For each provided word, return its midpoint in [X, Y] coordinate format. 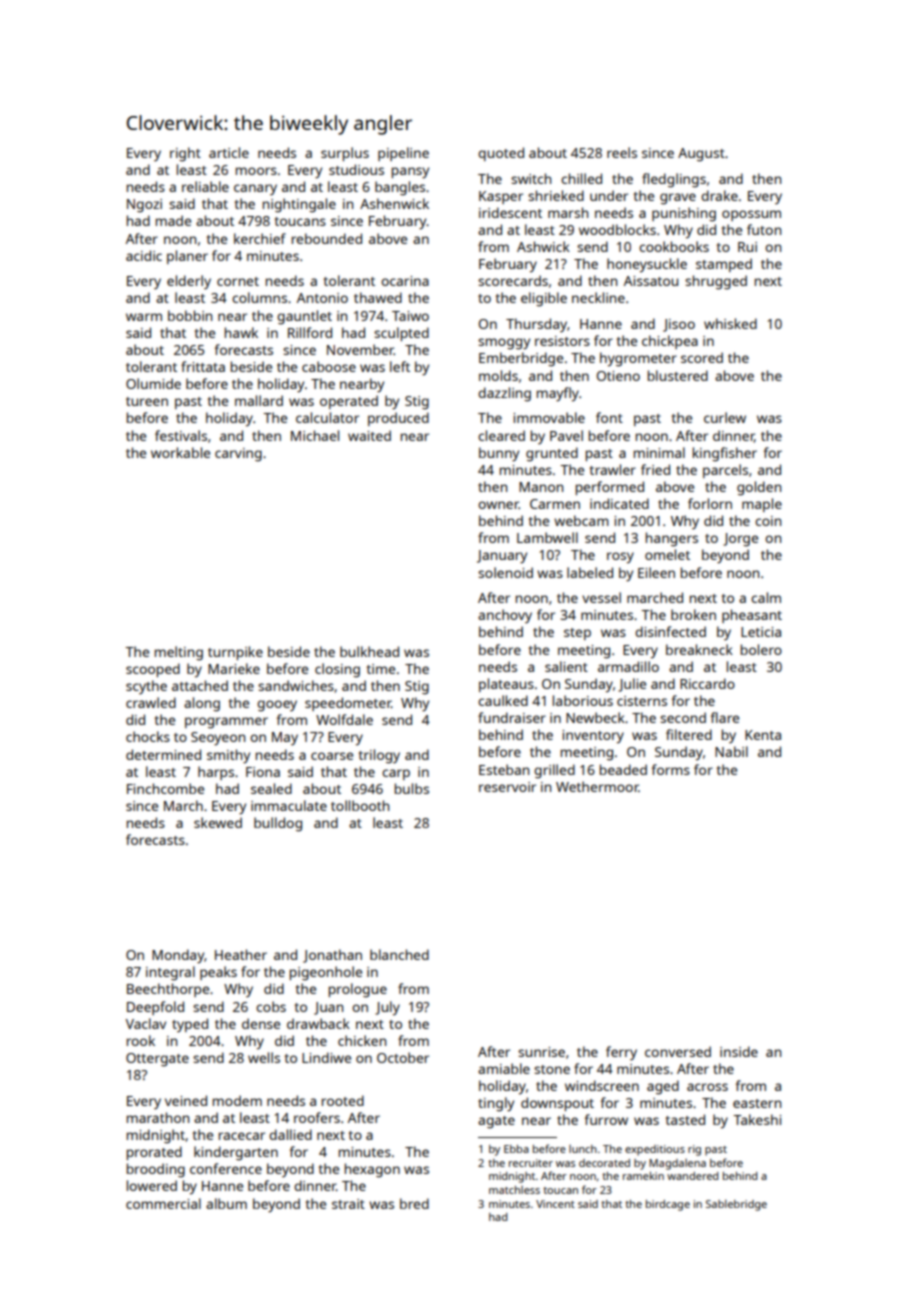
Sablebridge [736, 1205]
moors [256, 171]
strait [348, 1204]
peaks [218, 973]
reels [622, 152]
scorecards [513, 280]
